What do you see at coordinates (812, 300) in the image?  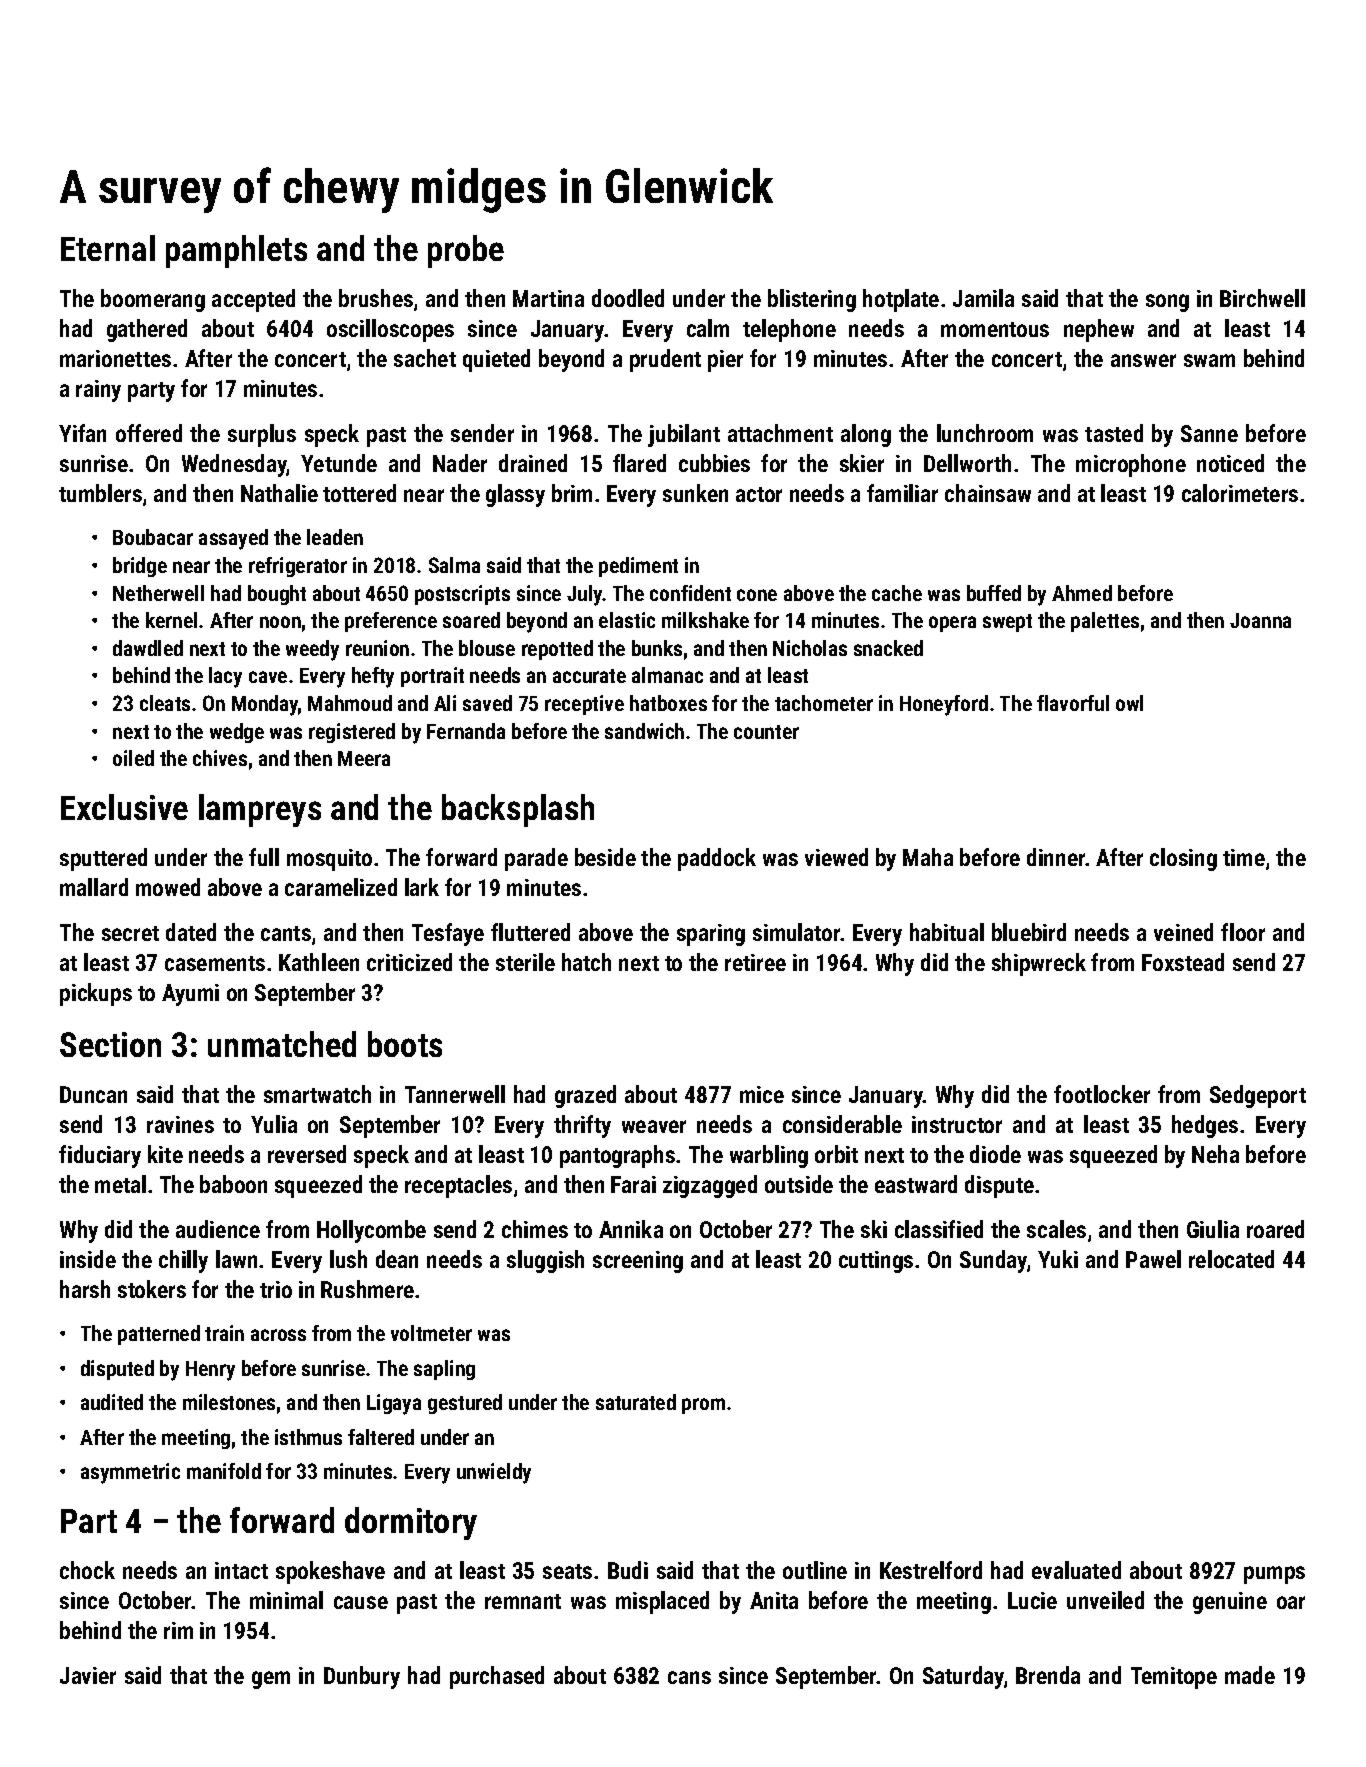 I see `blistering` at bounding box center [812, 300].
